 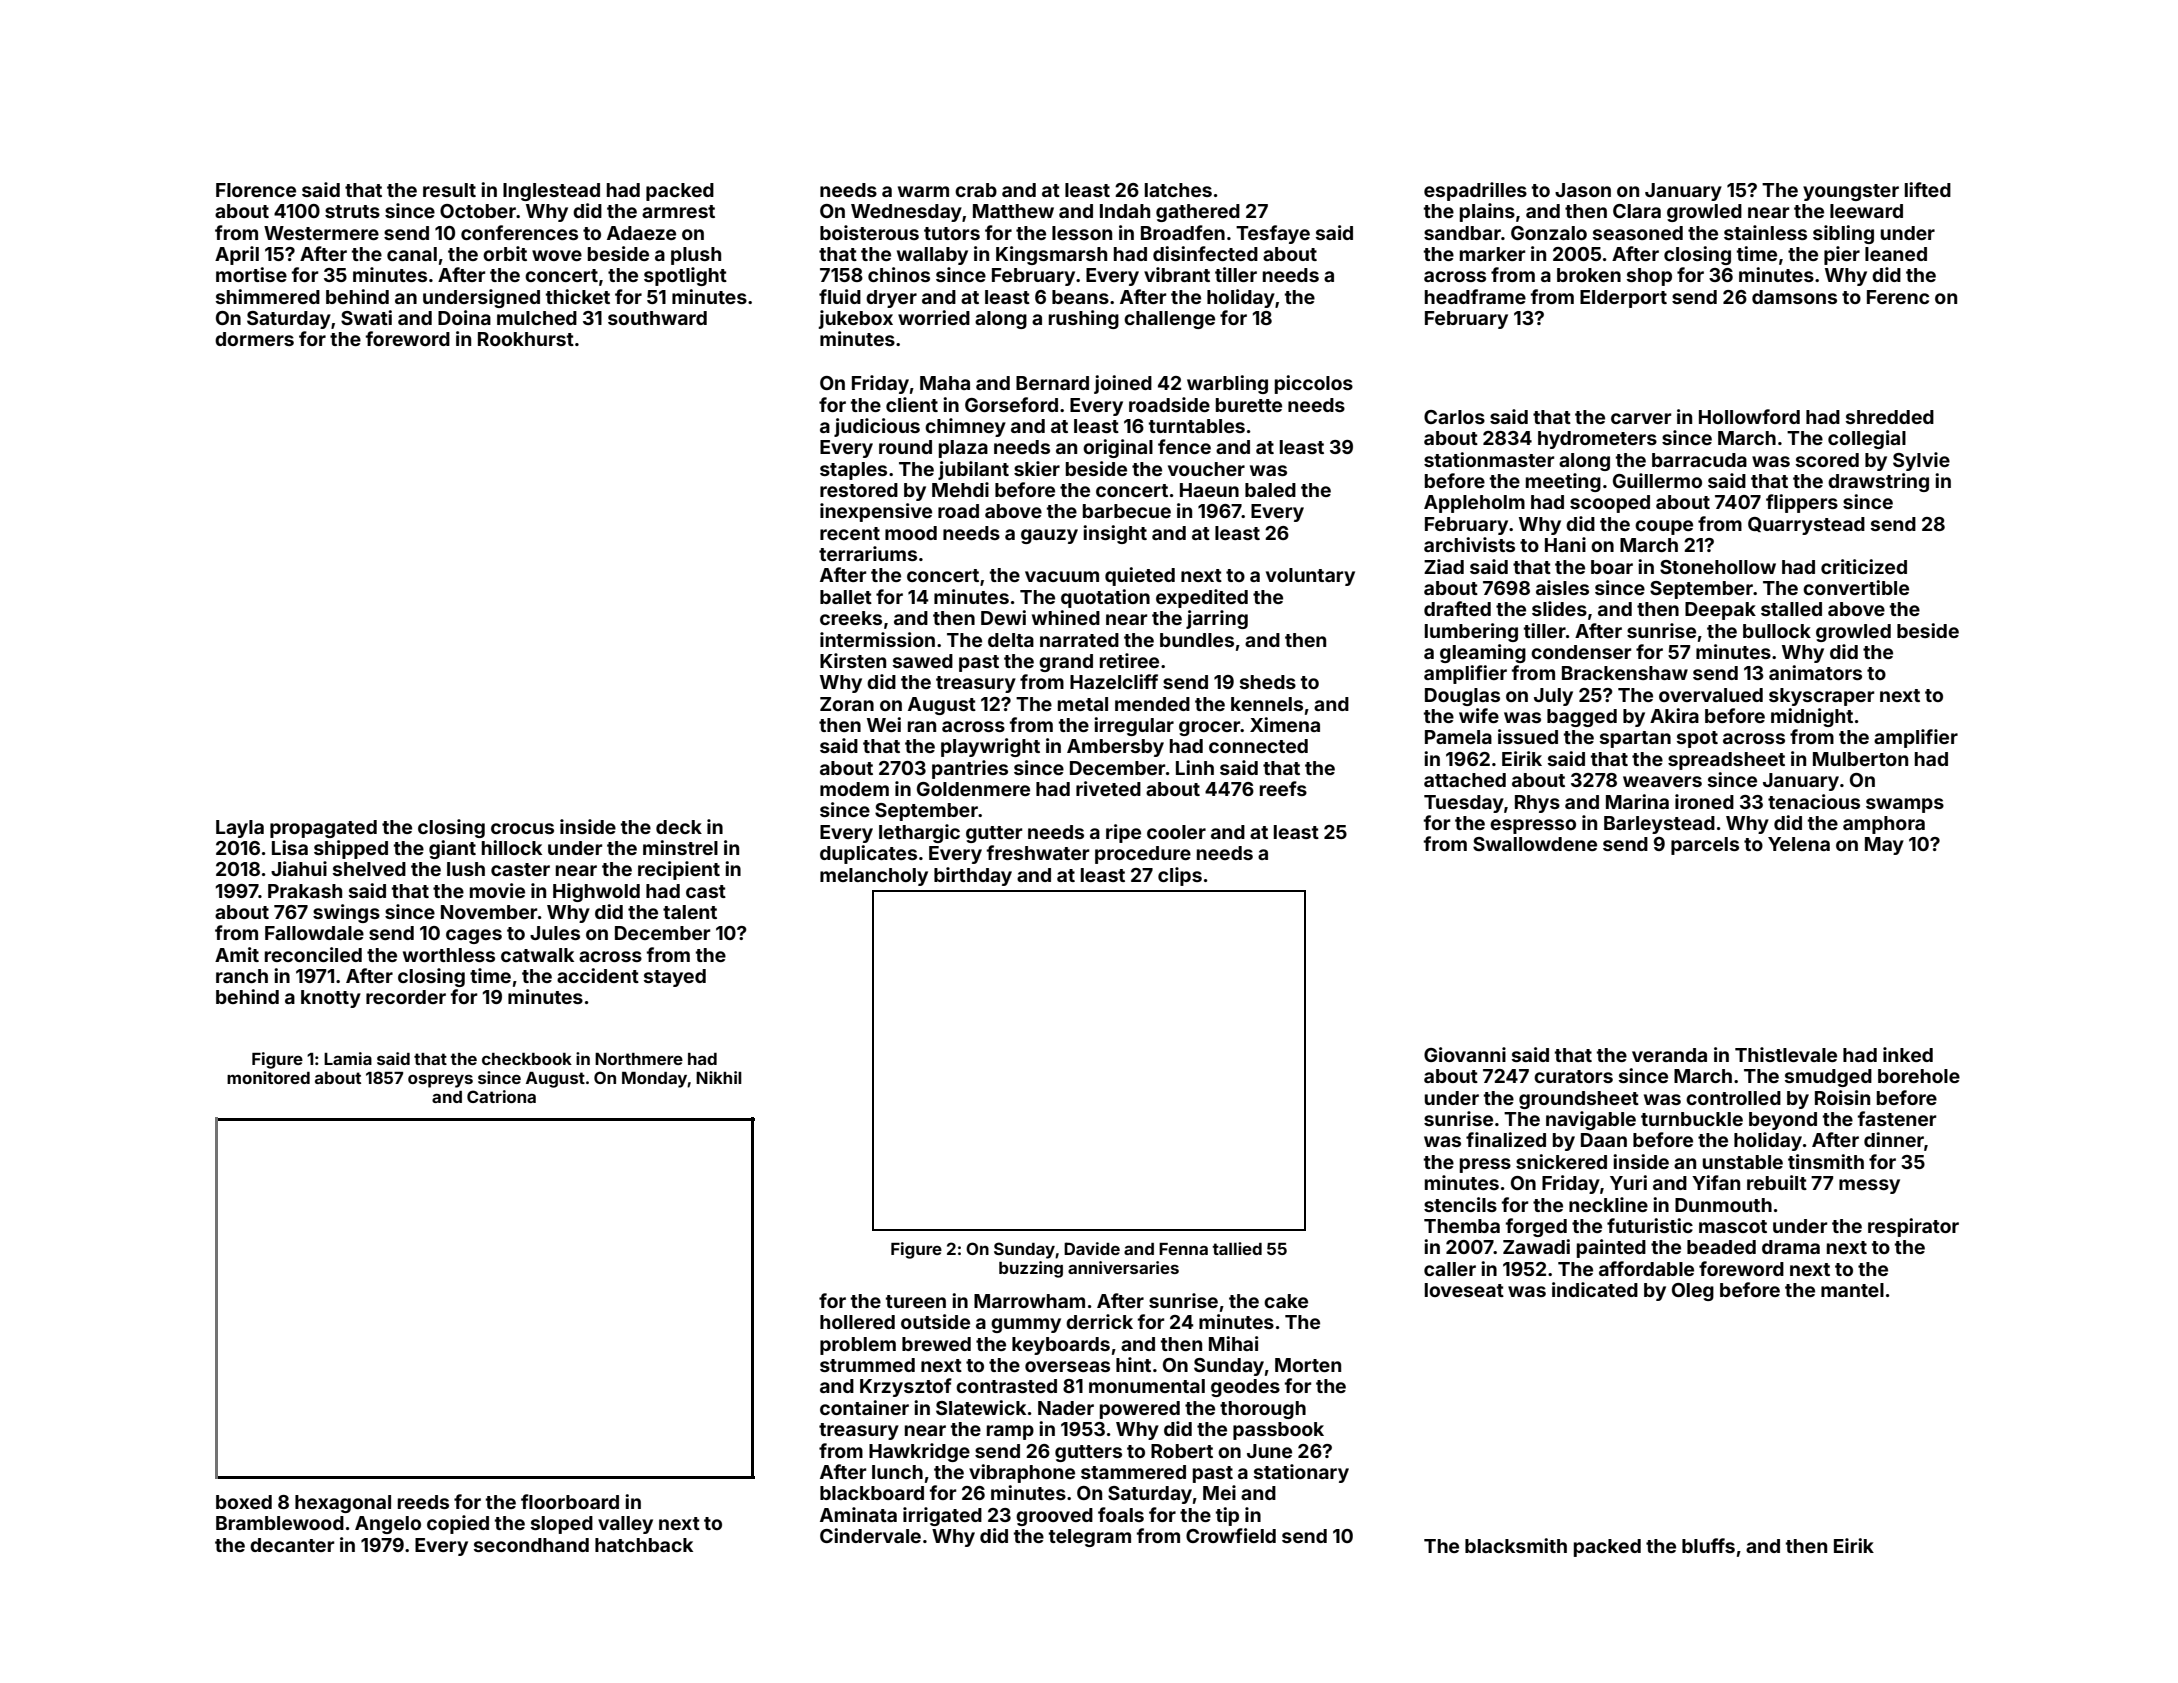 I want to click on Quarrystead, so click(x=1806, y=526).
